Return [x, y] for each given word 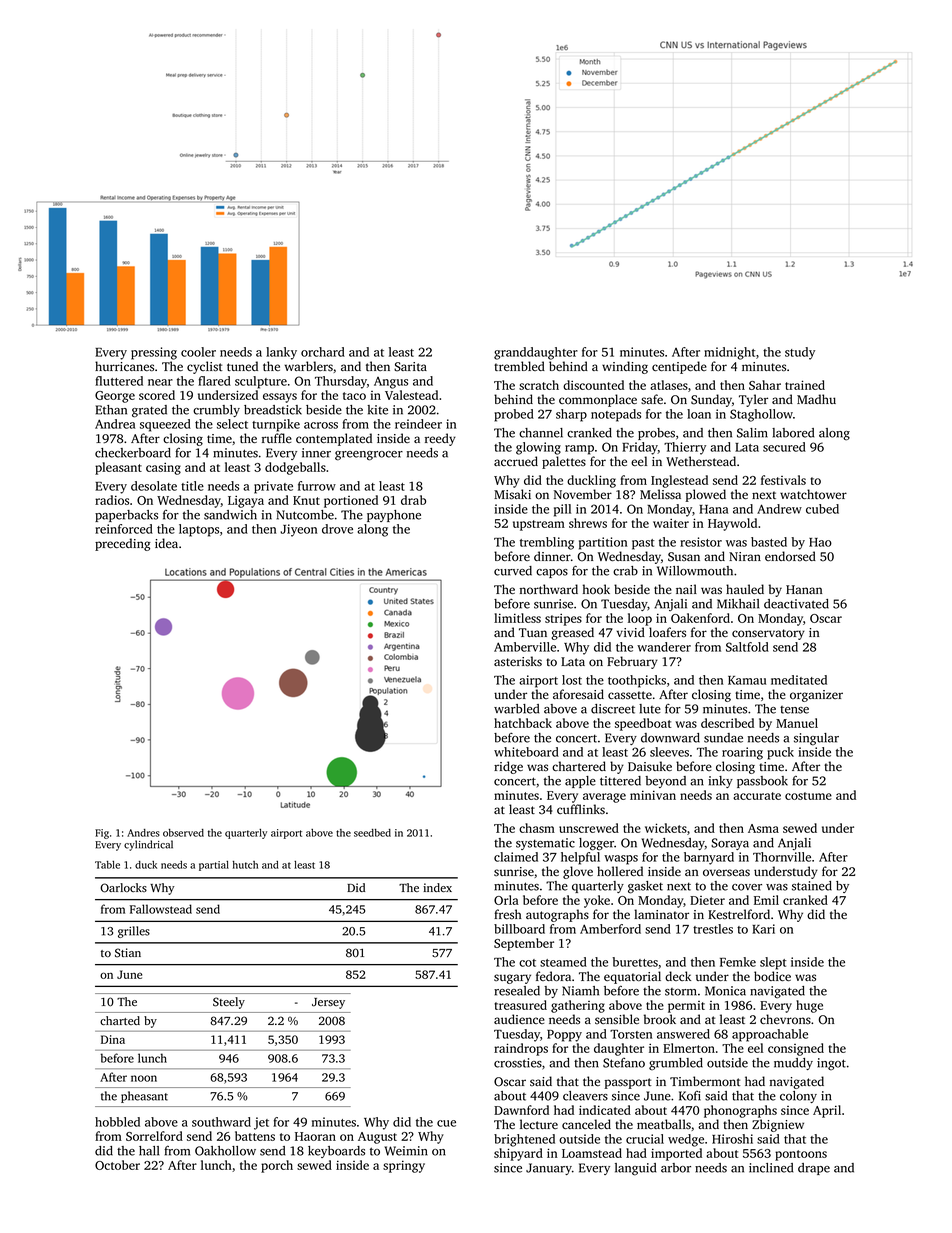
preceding [123, 544]
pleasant [118, 468]
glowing [538, 448]
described [727, 723]
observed [183, 833]
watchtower [813, 494]
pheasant [144, 1097]
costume [808, 796]
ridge [508, 767]
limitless [517, 618]
